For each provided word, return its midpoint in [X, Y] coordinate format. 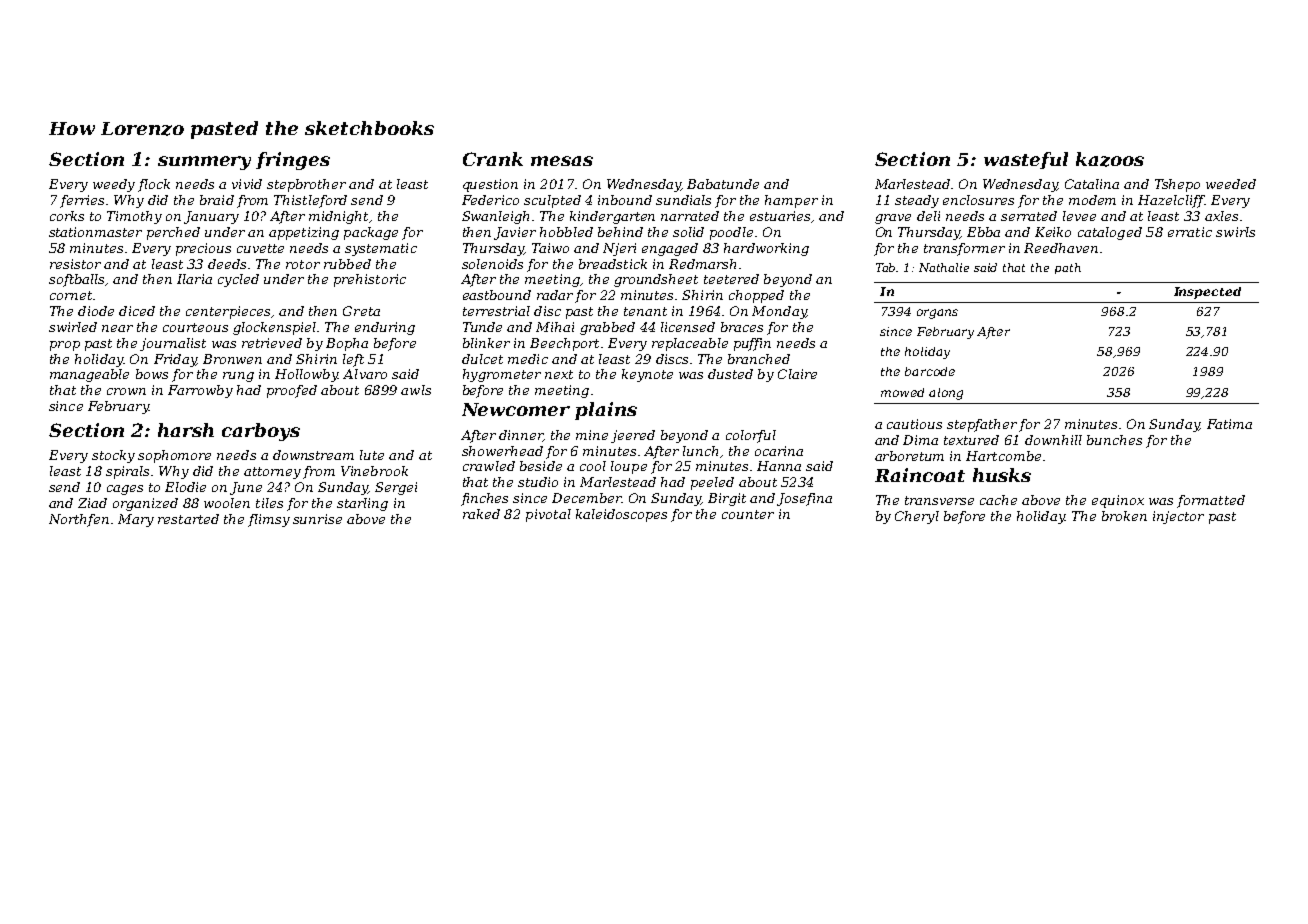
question [490, 185]
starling [362, 504]
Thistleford [310, 201]
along [946, 394]
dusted [730, 374]
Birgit [727, 499]
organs [937, 314]
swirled [73, 327]
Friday [175, 360]
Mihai [555, 327]
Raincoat [920, 475]
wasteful [1026, 160]
